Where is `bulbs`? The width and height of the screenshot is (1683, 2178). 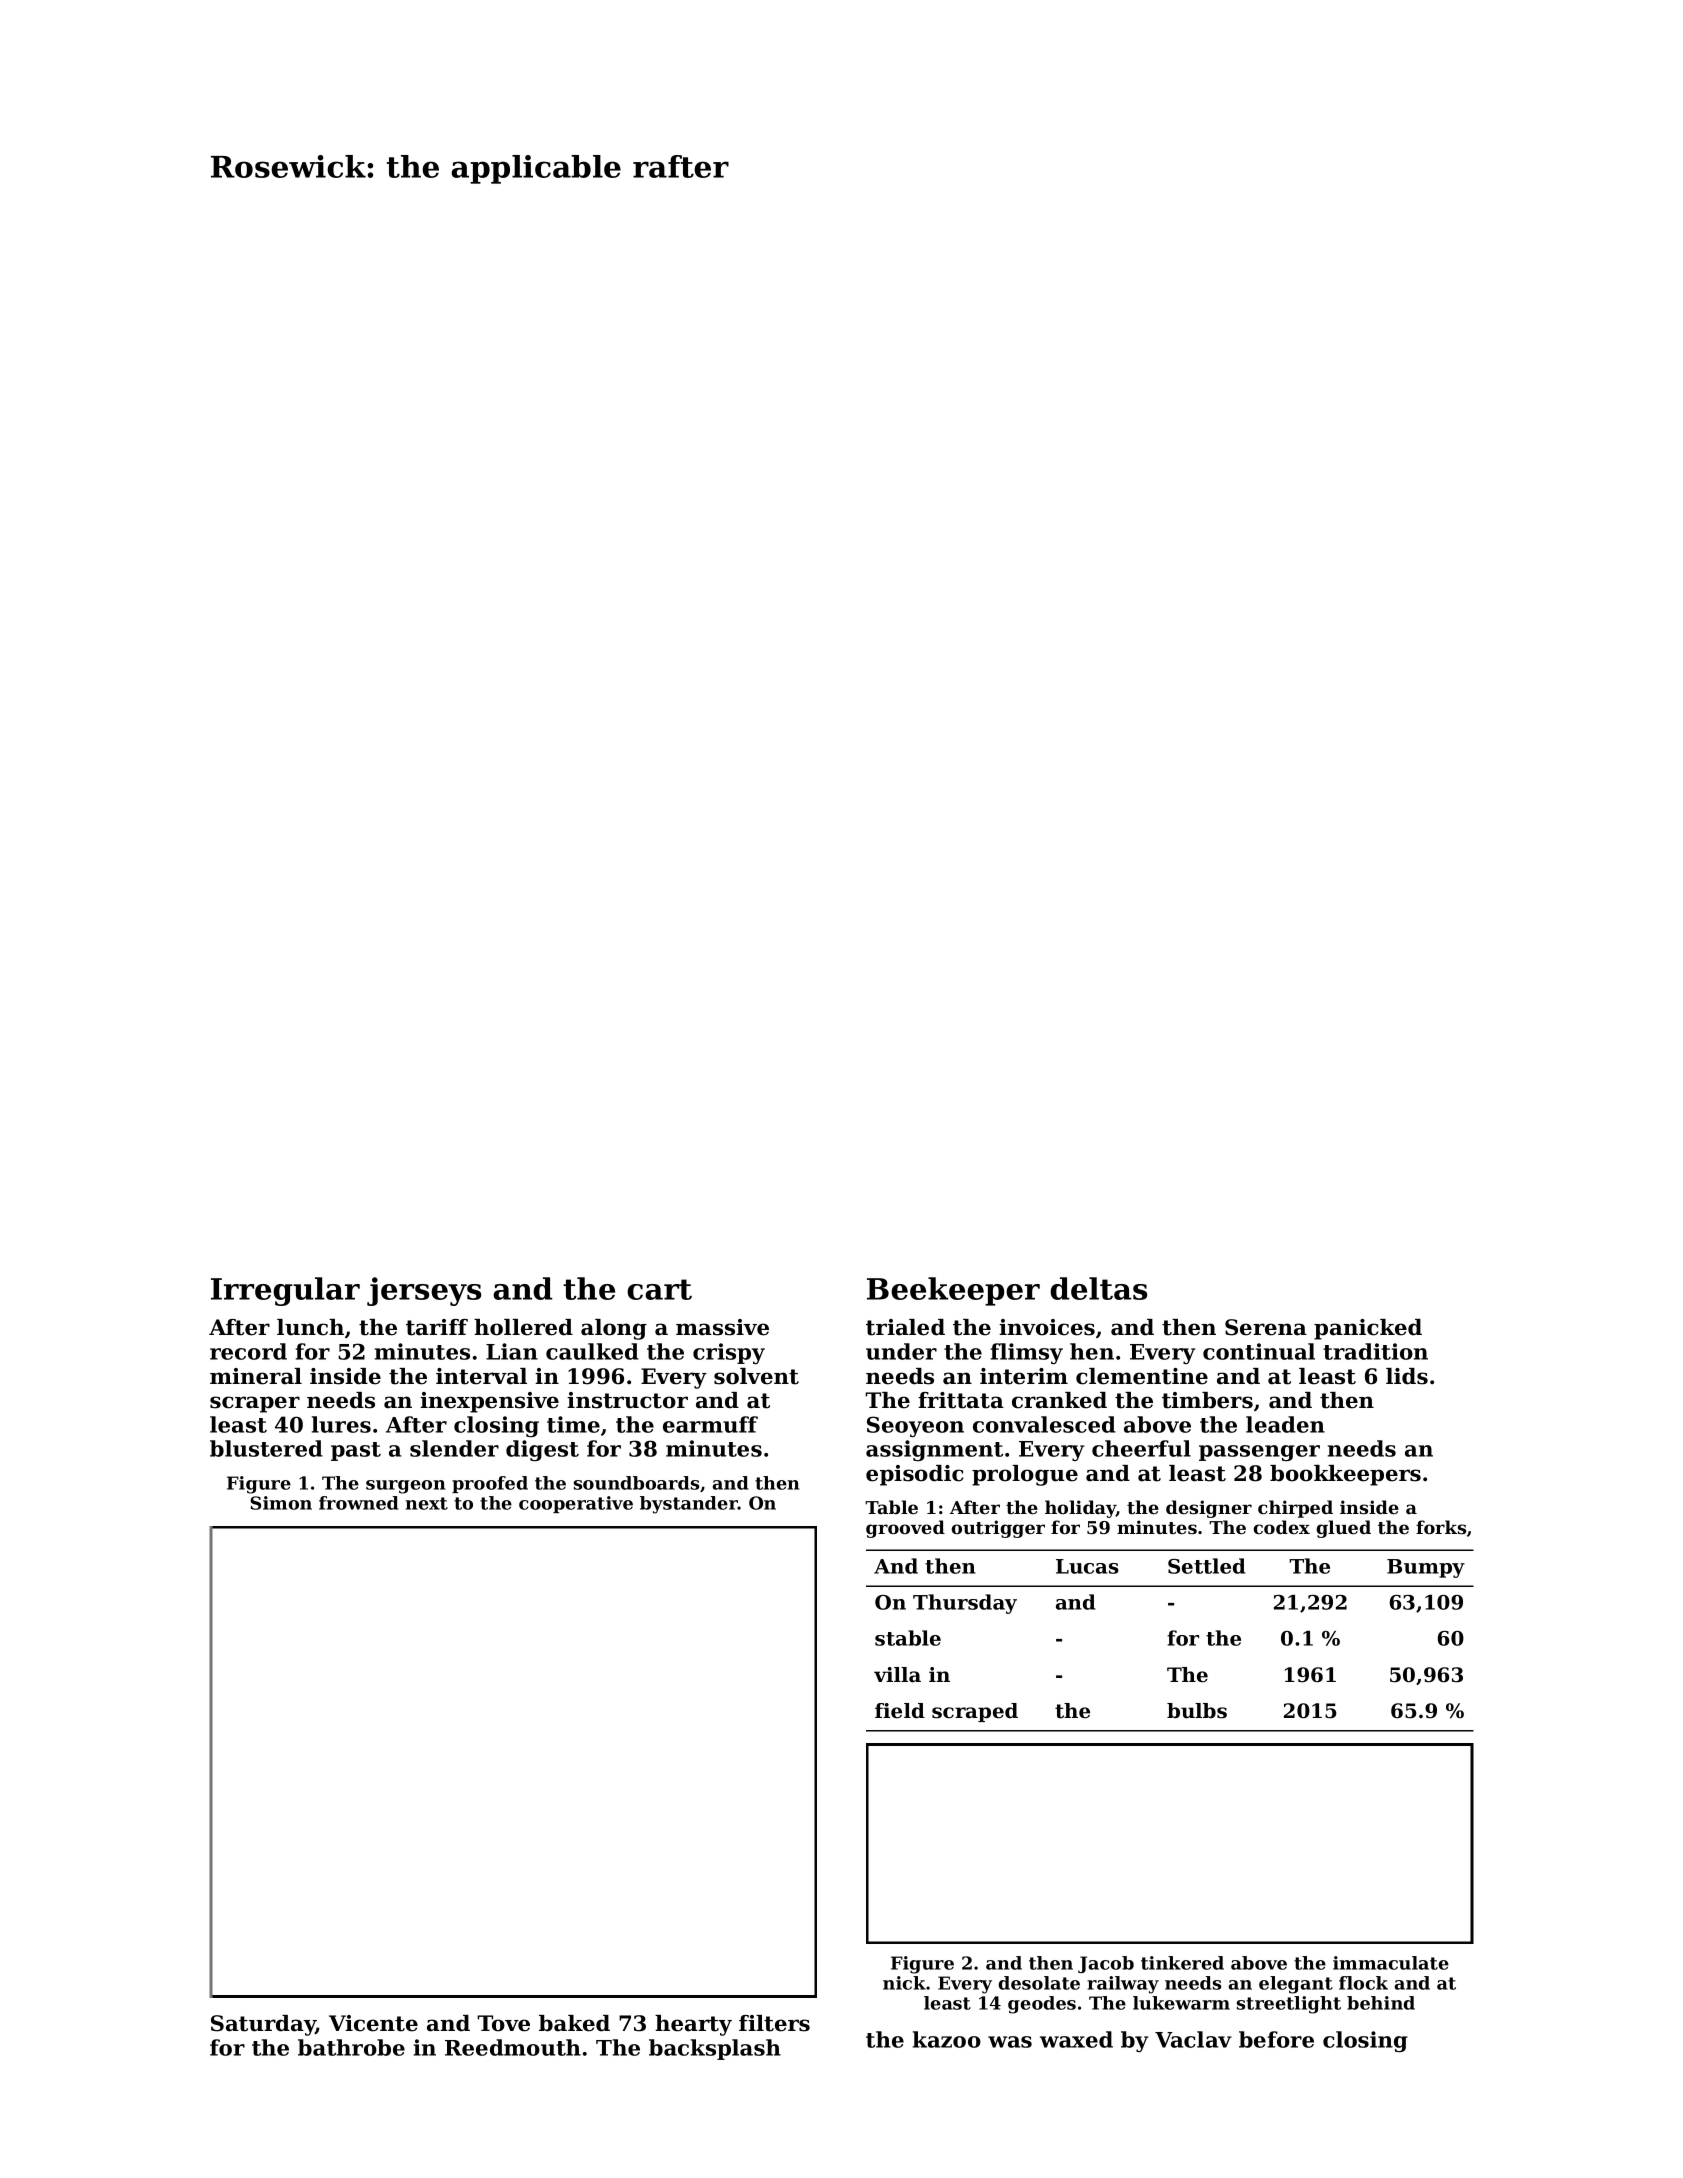 bulbs is located at coordinates (1197, 1711).
